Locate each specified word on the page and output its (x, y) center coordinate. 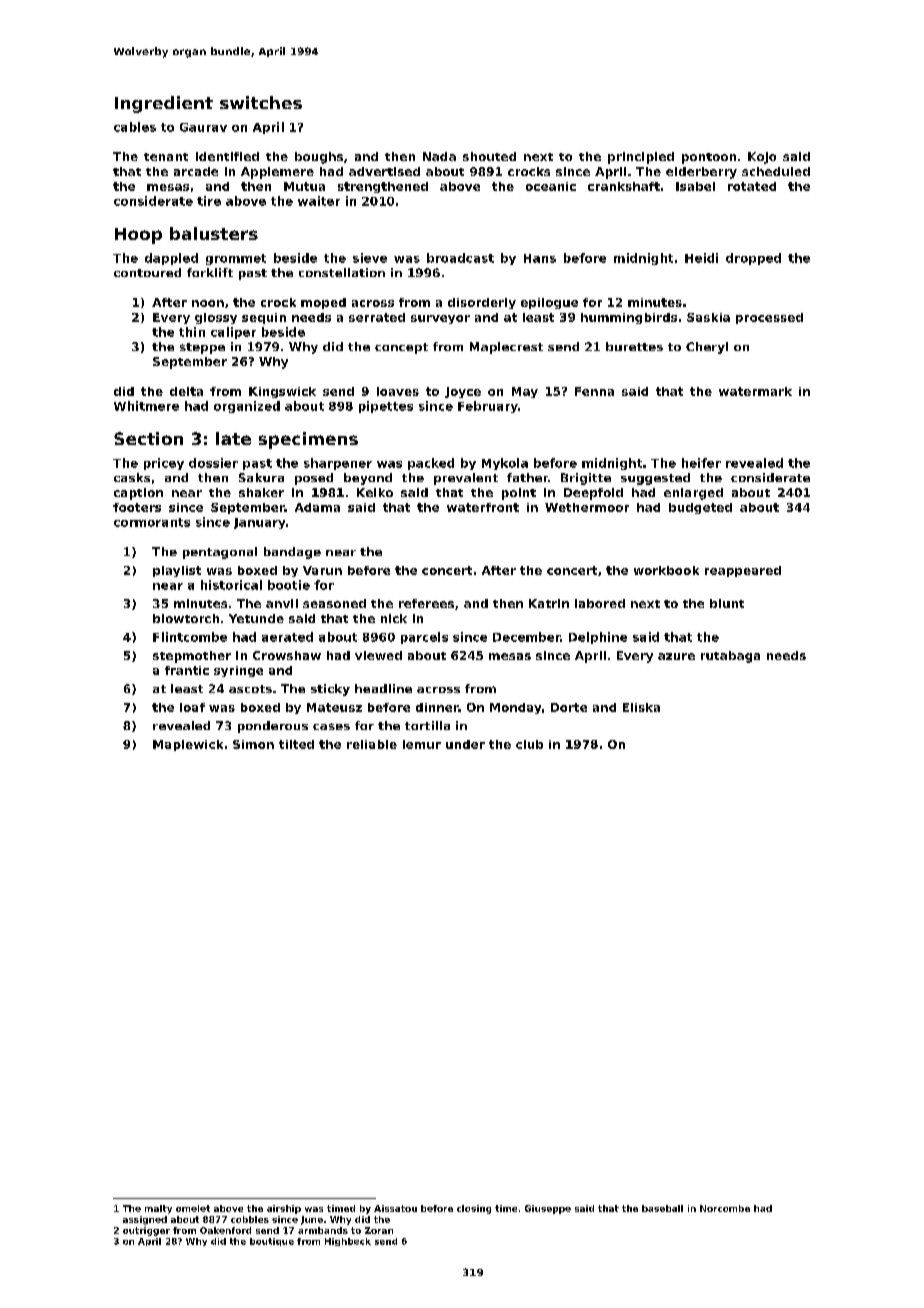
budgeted (700, 508)
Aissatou (395, 1208)
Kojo (762, 158)
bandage (292, 553)
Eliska (641, 707)
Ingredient (164, 104)
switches (261, 102)
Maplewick (188, 745)
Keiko (375, 492)
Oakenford (225, 1230)
